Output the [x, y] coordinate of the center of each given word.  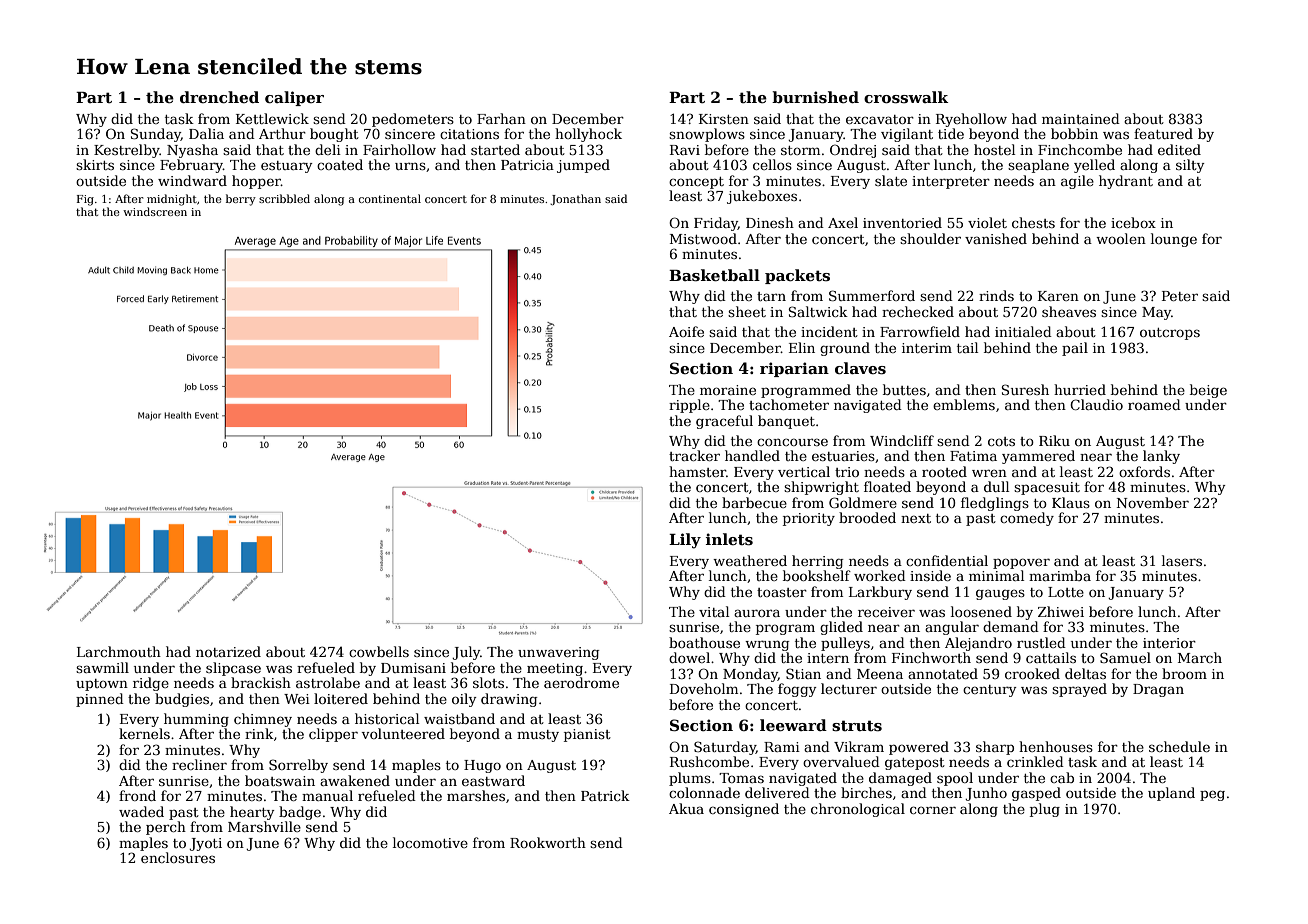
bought [334, 135]
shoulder [930, 238]
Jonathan [575, 199]
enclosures [178, 857]
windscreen [155, 211]
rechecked [918, 311]
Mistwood [703, 238]
